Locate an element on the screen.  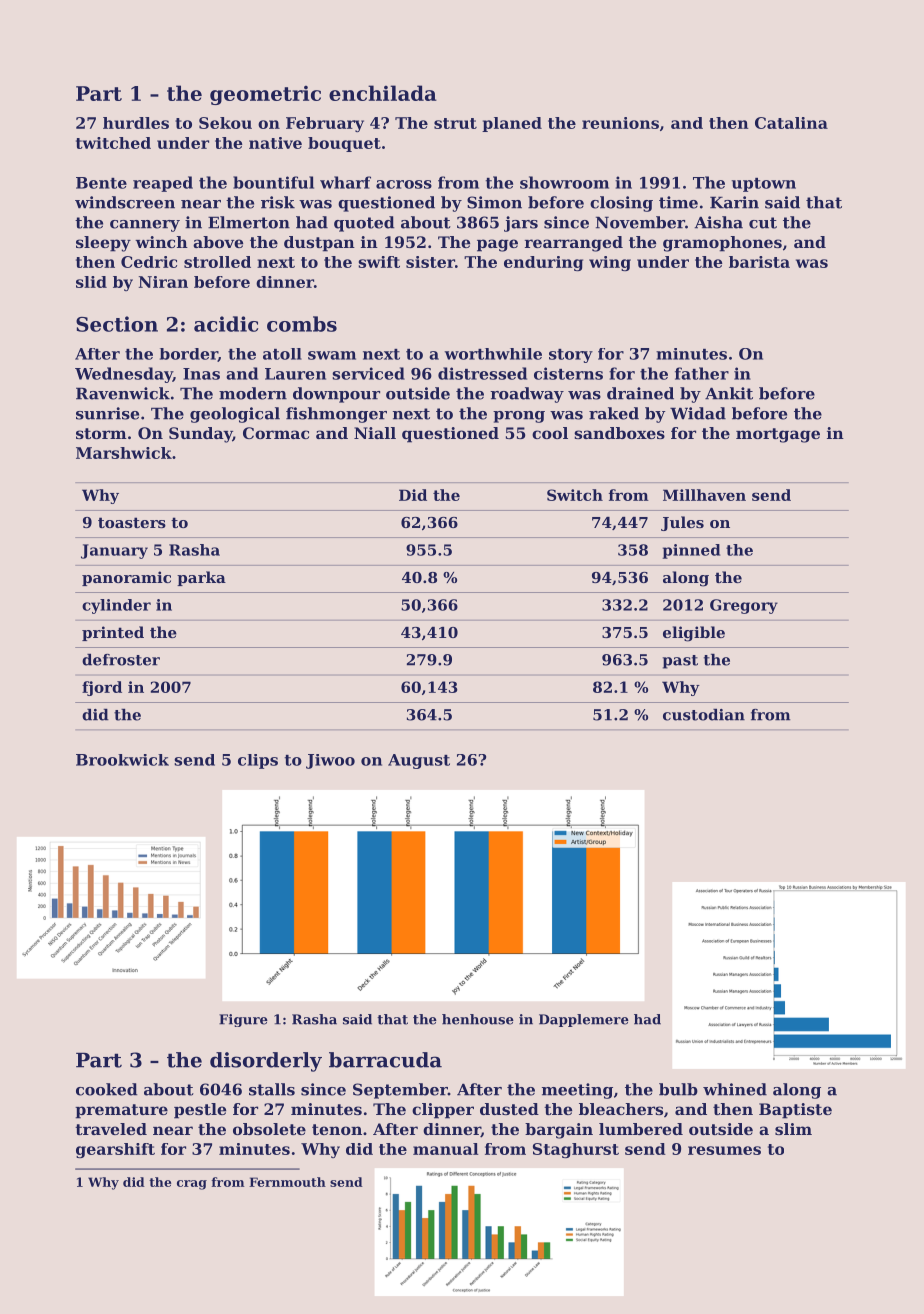
toasters is located at coordinates (132, 522).
